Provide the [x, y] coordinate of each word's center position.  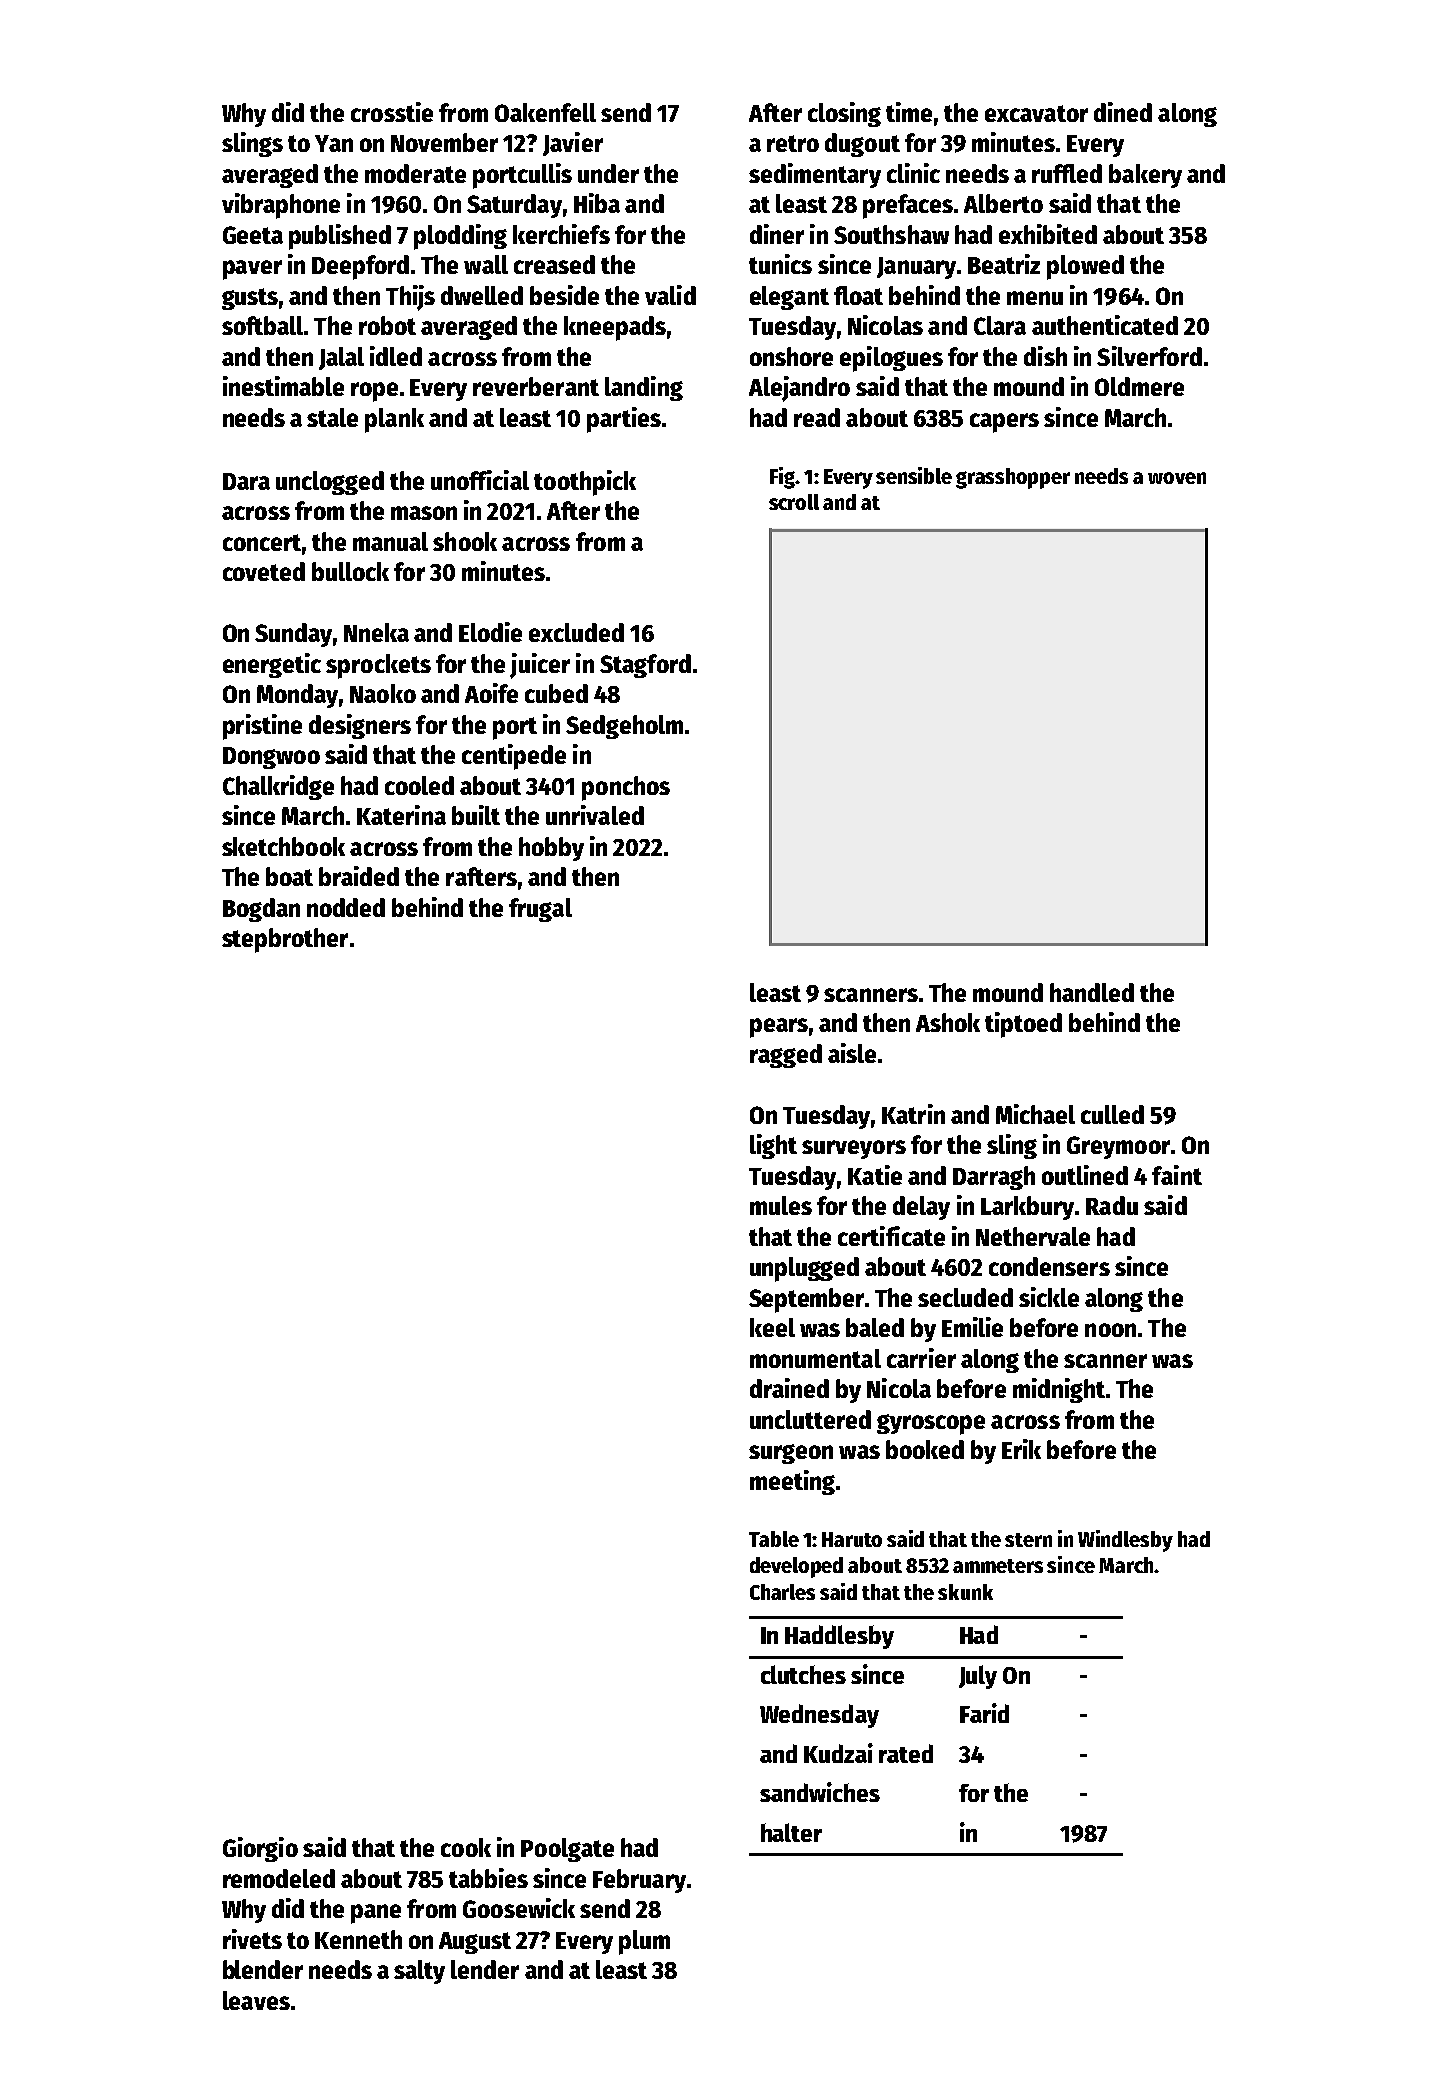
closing [844, 114]
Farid [984, 1713]
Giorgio [260, 1849]
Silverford [1149, 356]
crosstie [392, 112]
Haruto [852, 1539]
